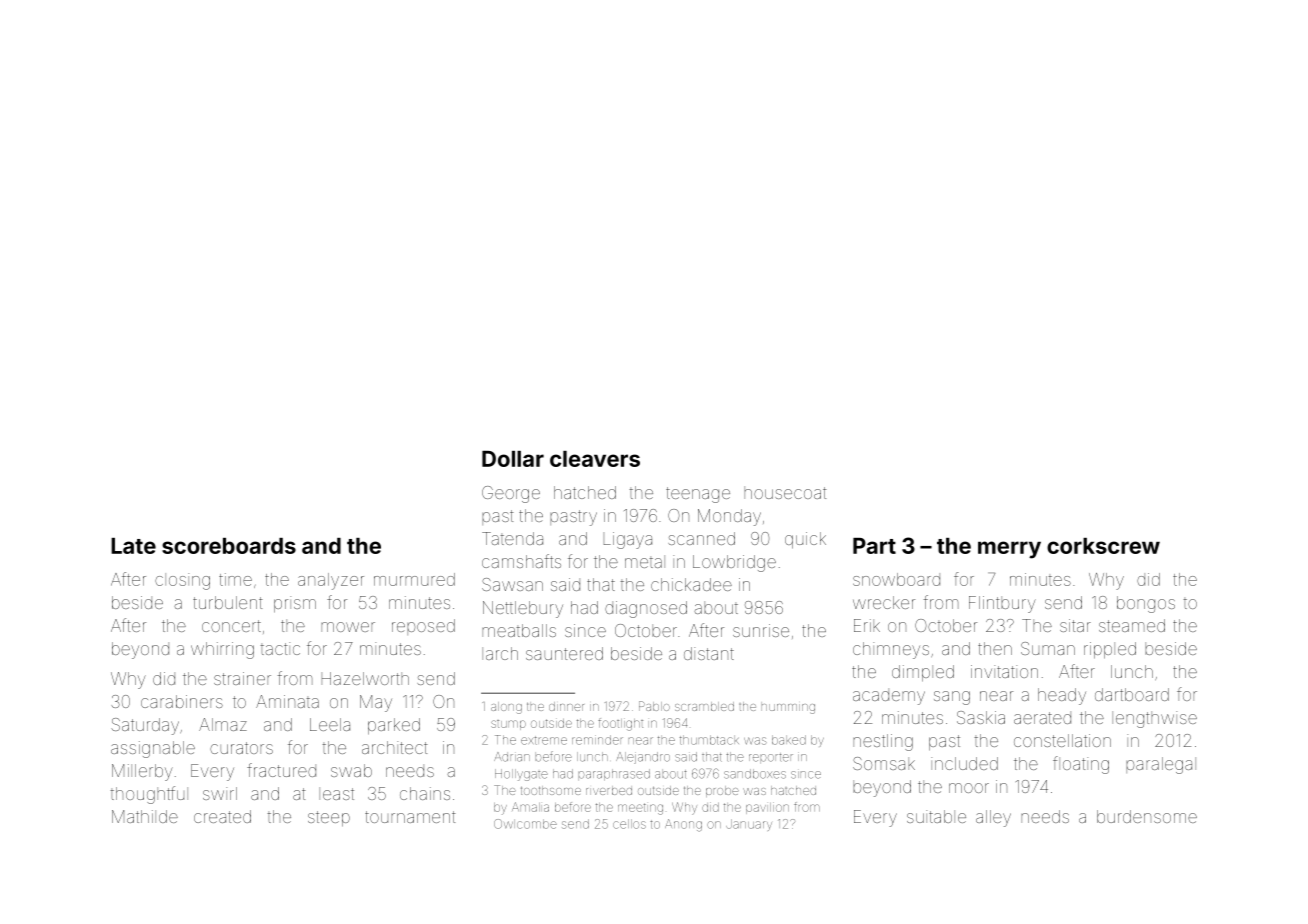  Describe the element at coordinates (231, 626) in the document. I see `concert` at that location.
